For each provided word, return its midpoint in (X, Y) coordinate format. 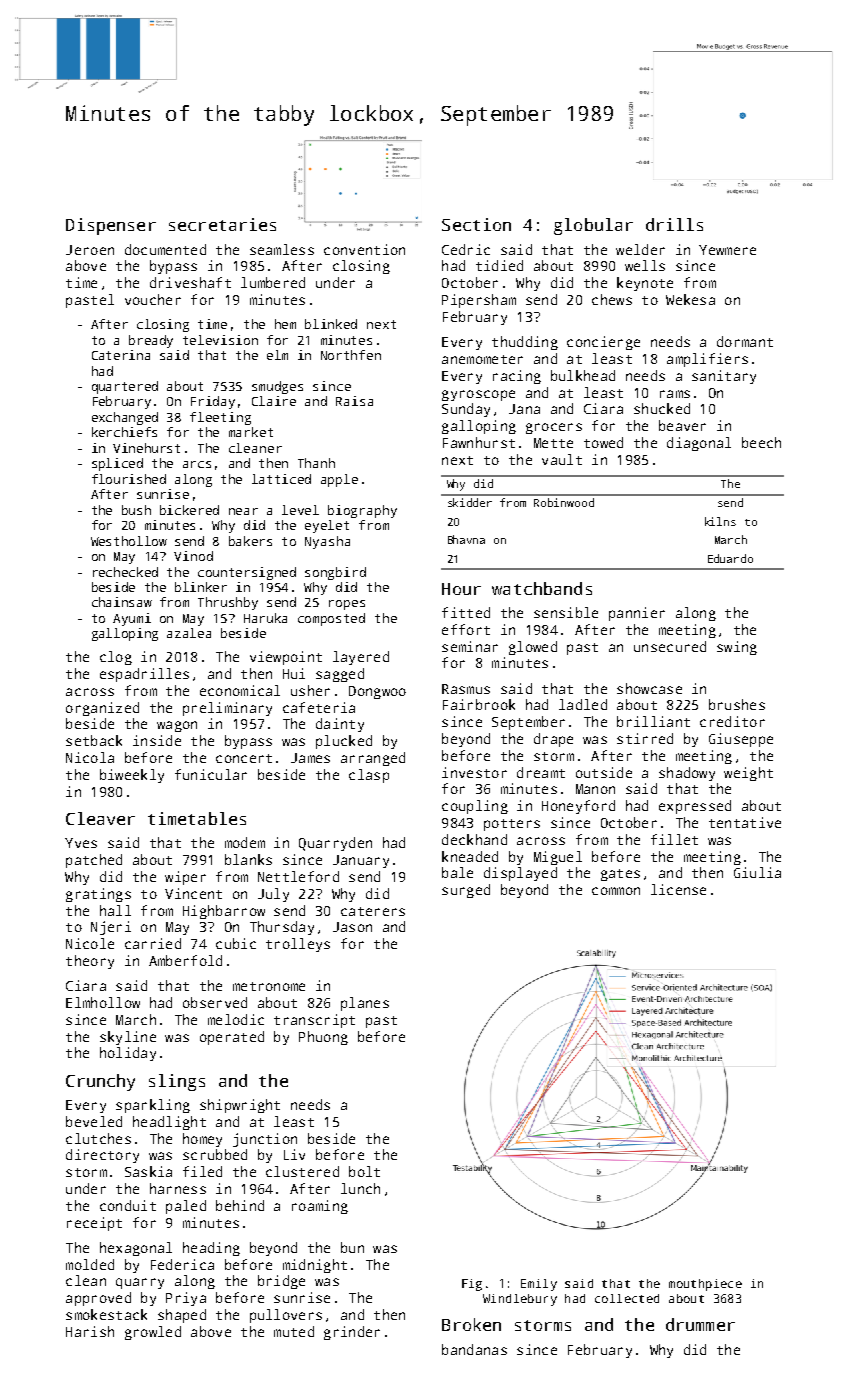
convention (364, 249)
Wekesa (690, 299)
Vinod (193, 556)
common (616, 891)
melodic (236, 1019)
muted (294, 1331)
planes (365, 1004)
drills (674, 224)
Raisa (354, 401)
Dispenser (111, 226)
